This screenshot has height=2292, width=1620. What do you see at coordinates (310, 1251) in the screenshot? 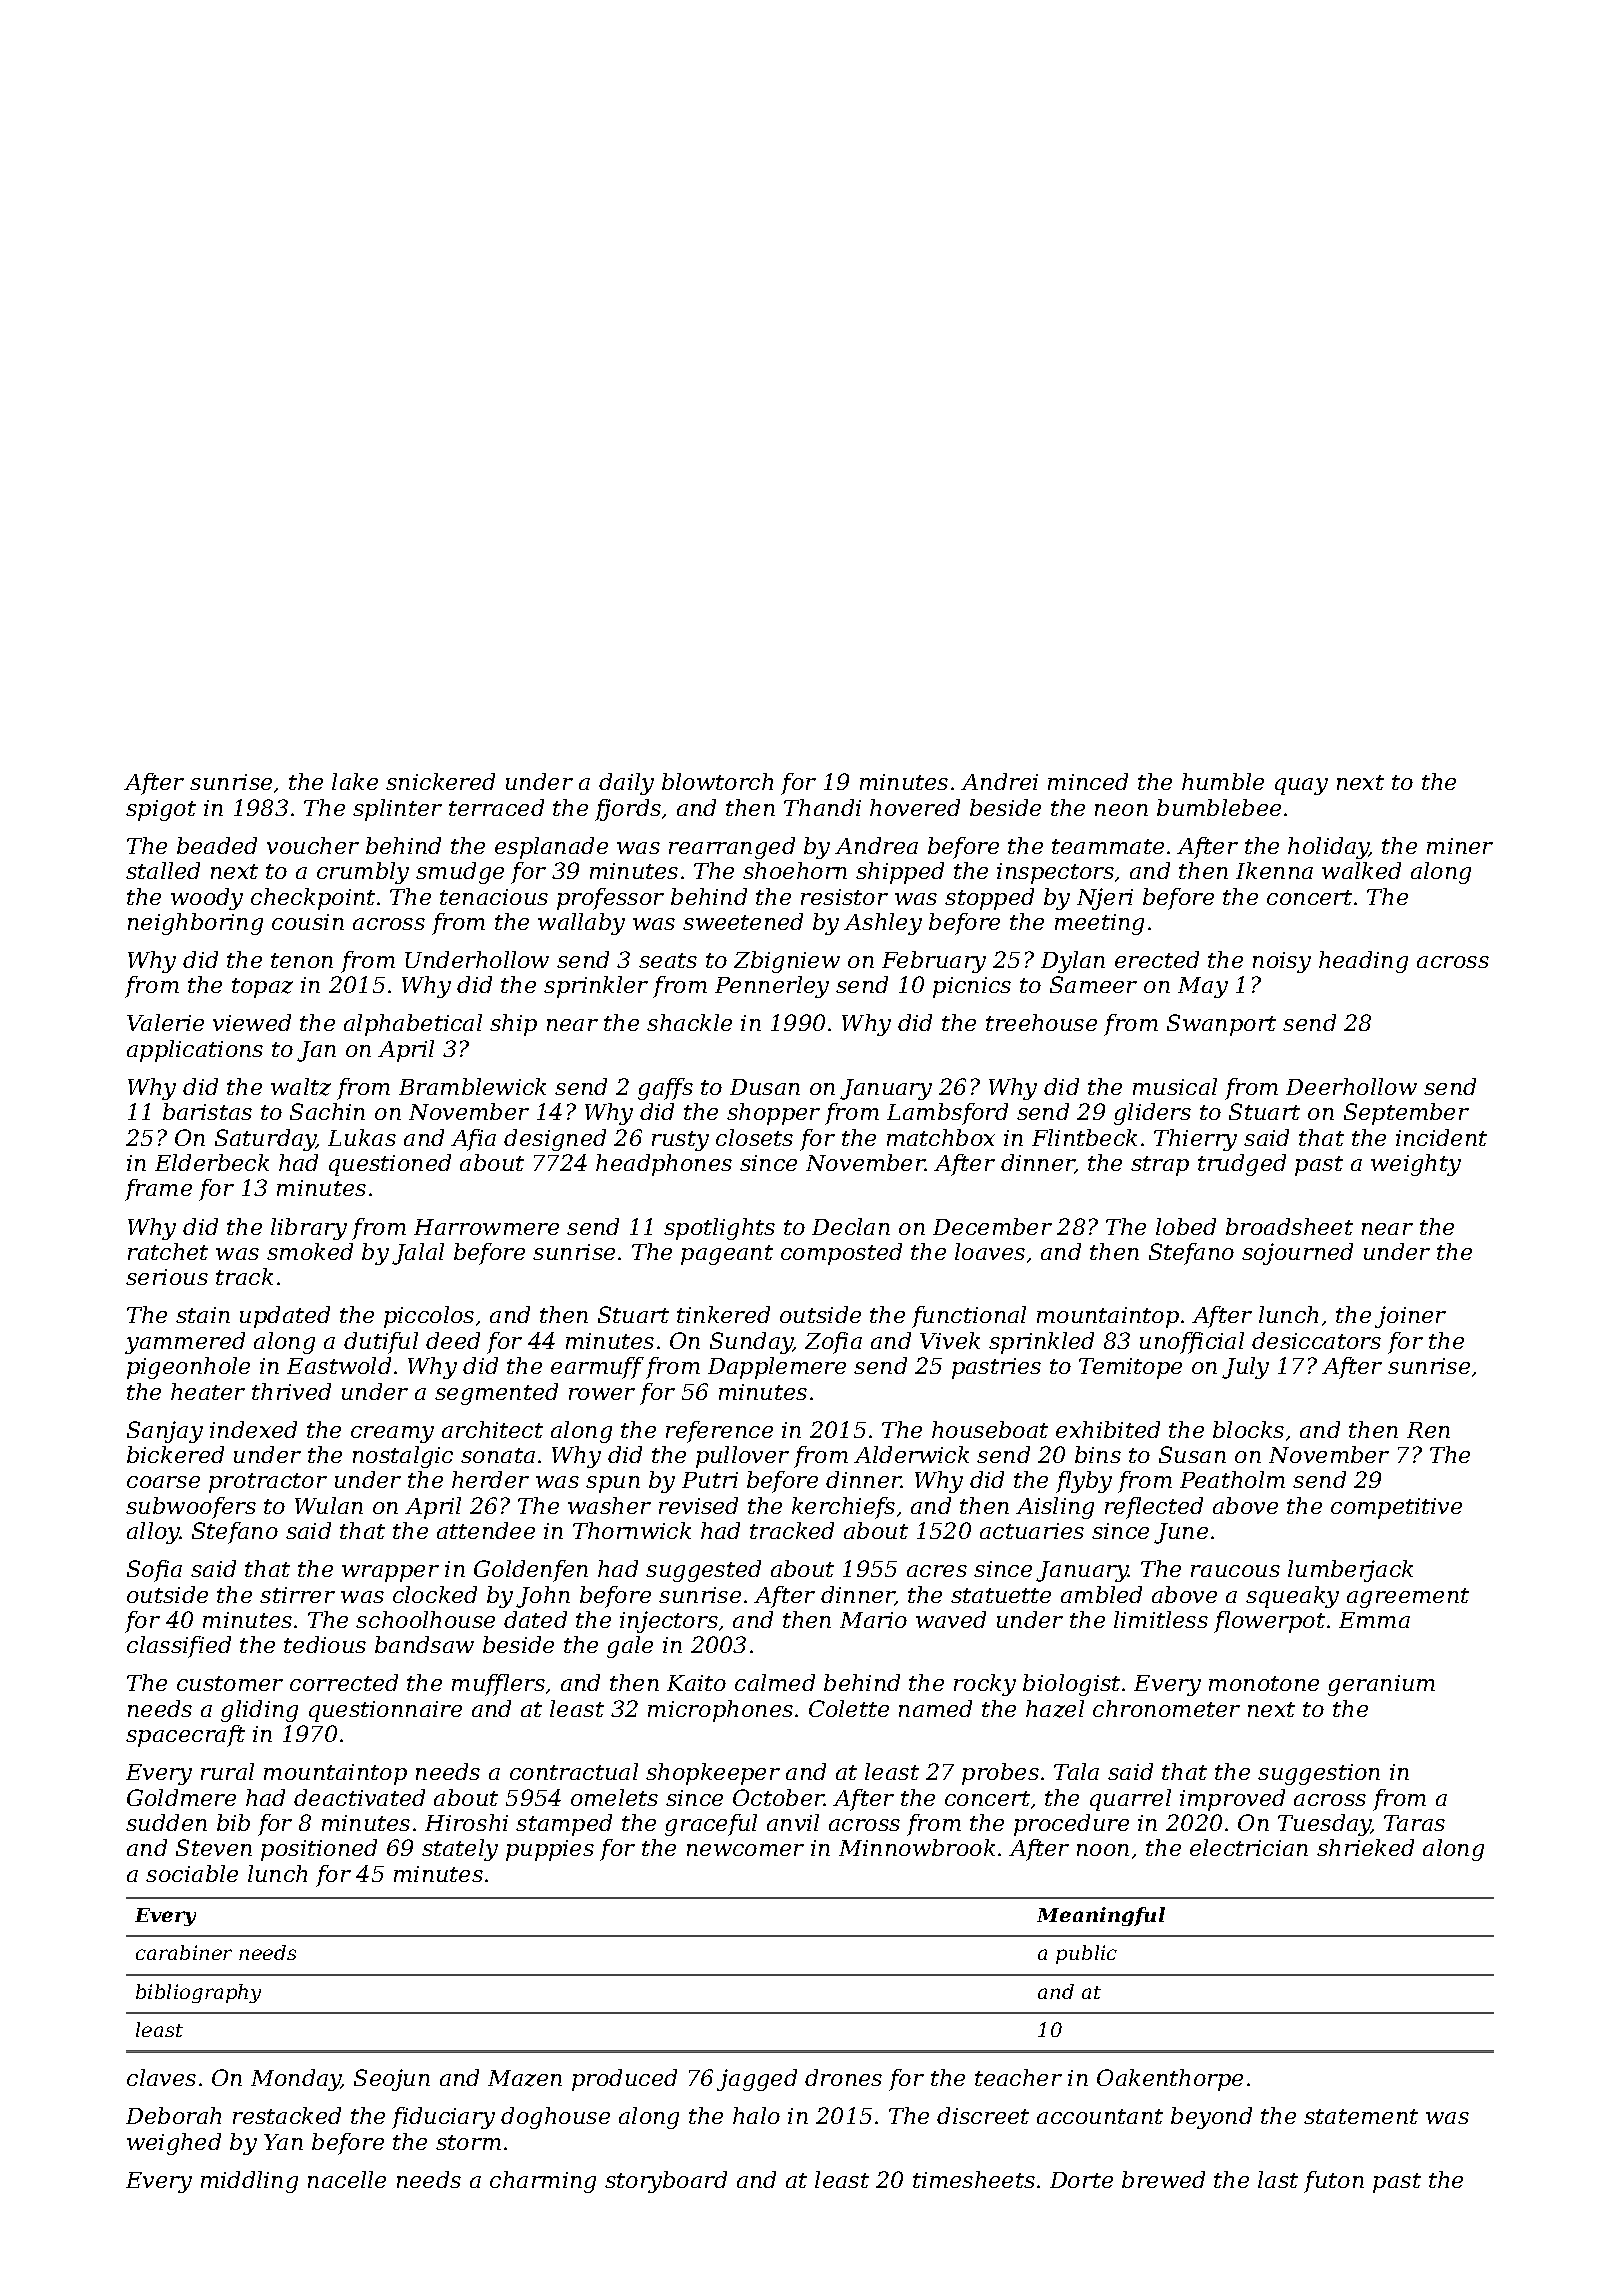
I see `smoked` at bounding box center [310, 1251].
